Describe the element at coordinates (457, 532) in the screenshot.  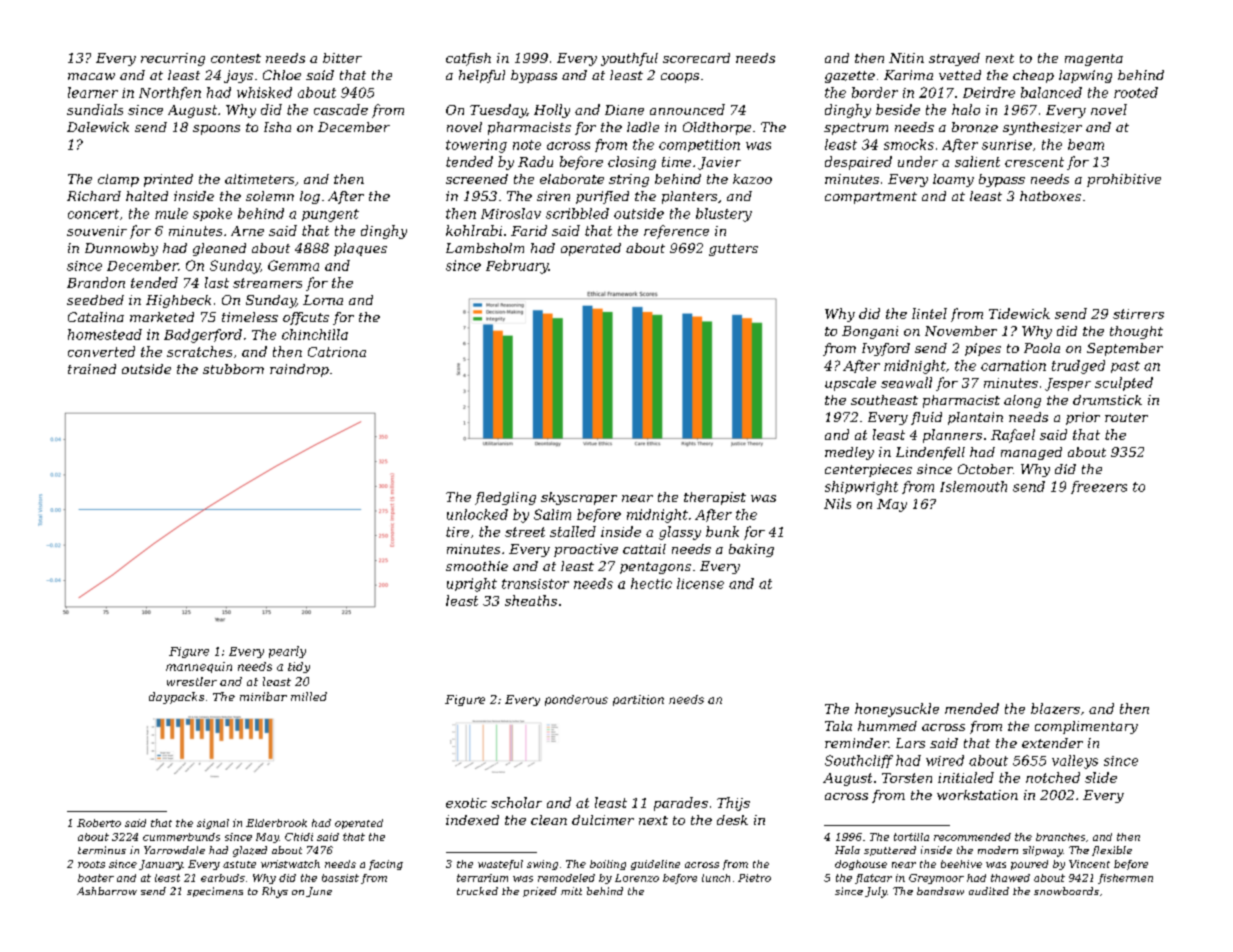
I see `tire` at that location.
